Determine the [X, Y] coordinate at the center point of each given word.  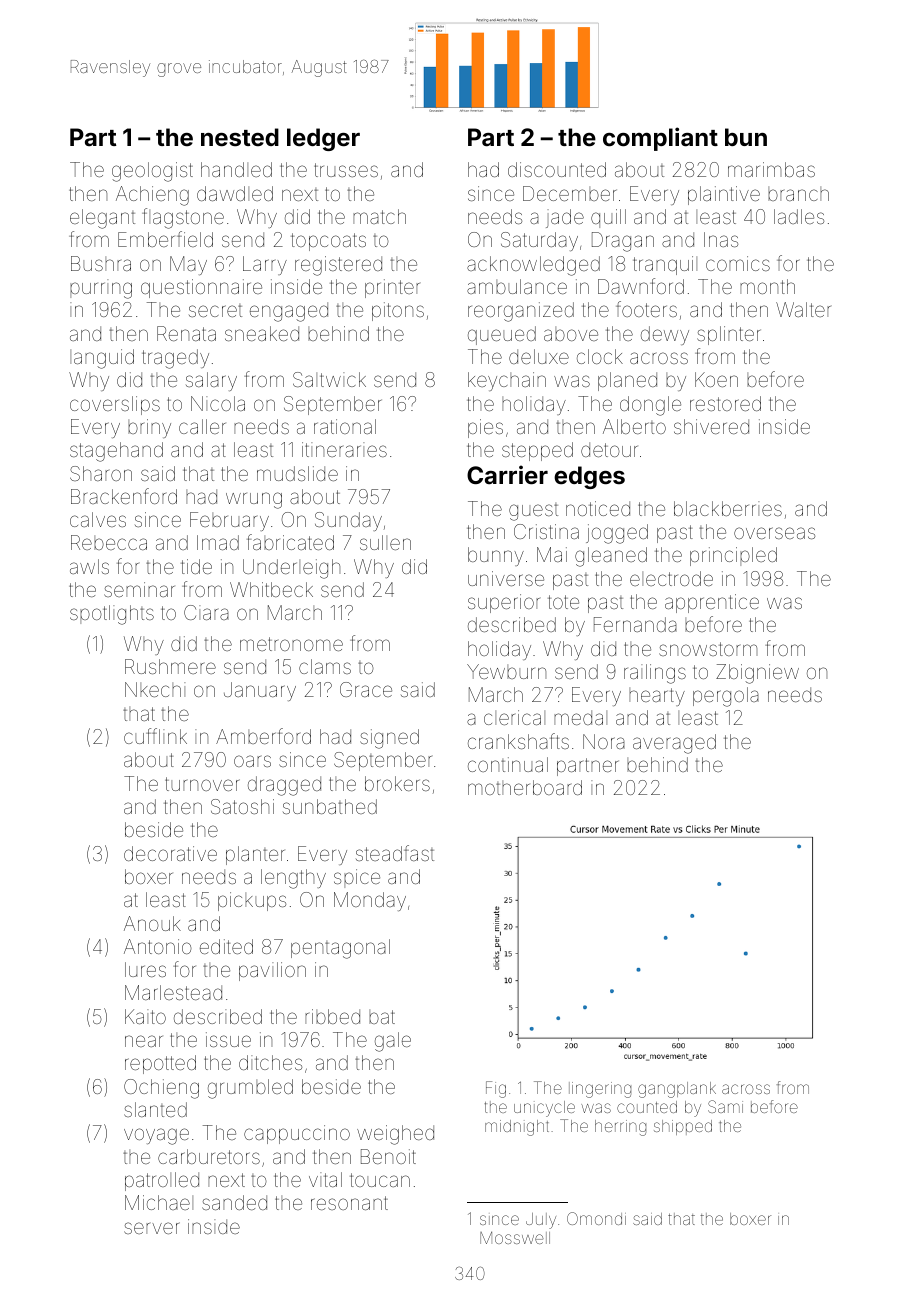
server [152, 1228]
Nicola [218, 403]
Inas [721, 239]
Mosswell [515, 1238]
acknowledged [533, 266]
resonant [349, 1203]
